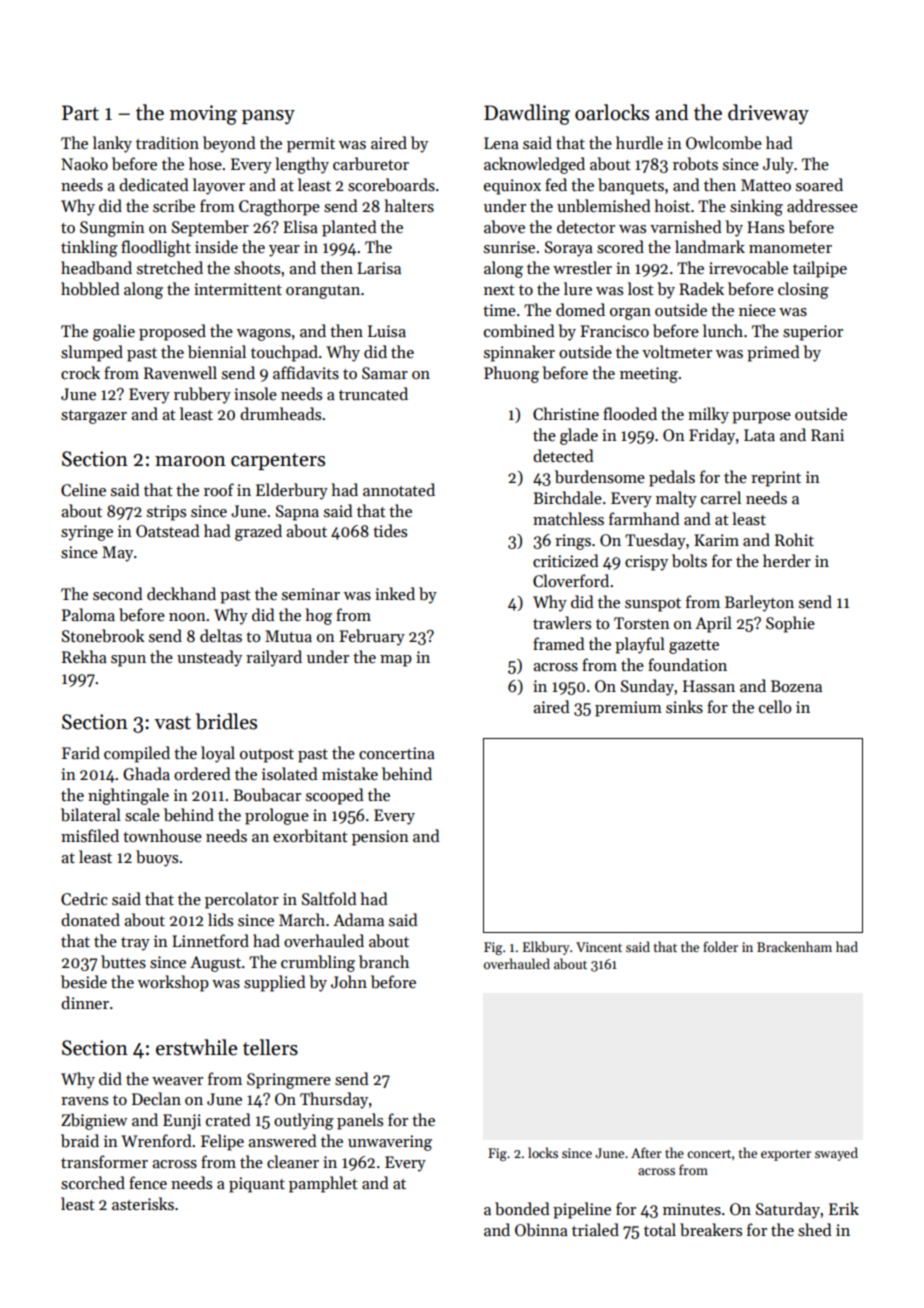 The height and width of the document is (1308, 924). What do you see at coordinates (775, 706) in the document?
I see `cello` at bounding box center [775, 706].
